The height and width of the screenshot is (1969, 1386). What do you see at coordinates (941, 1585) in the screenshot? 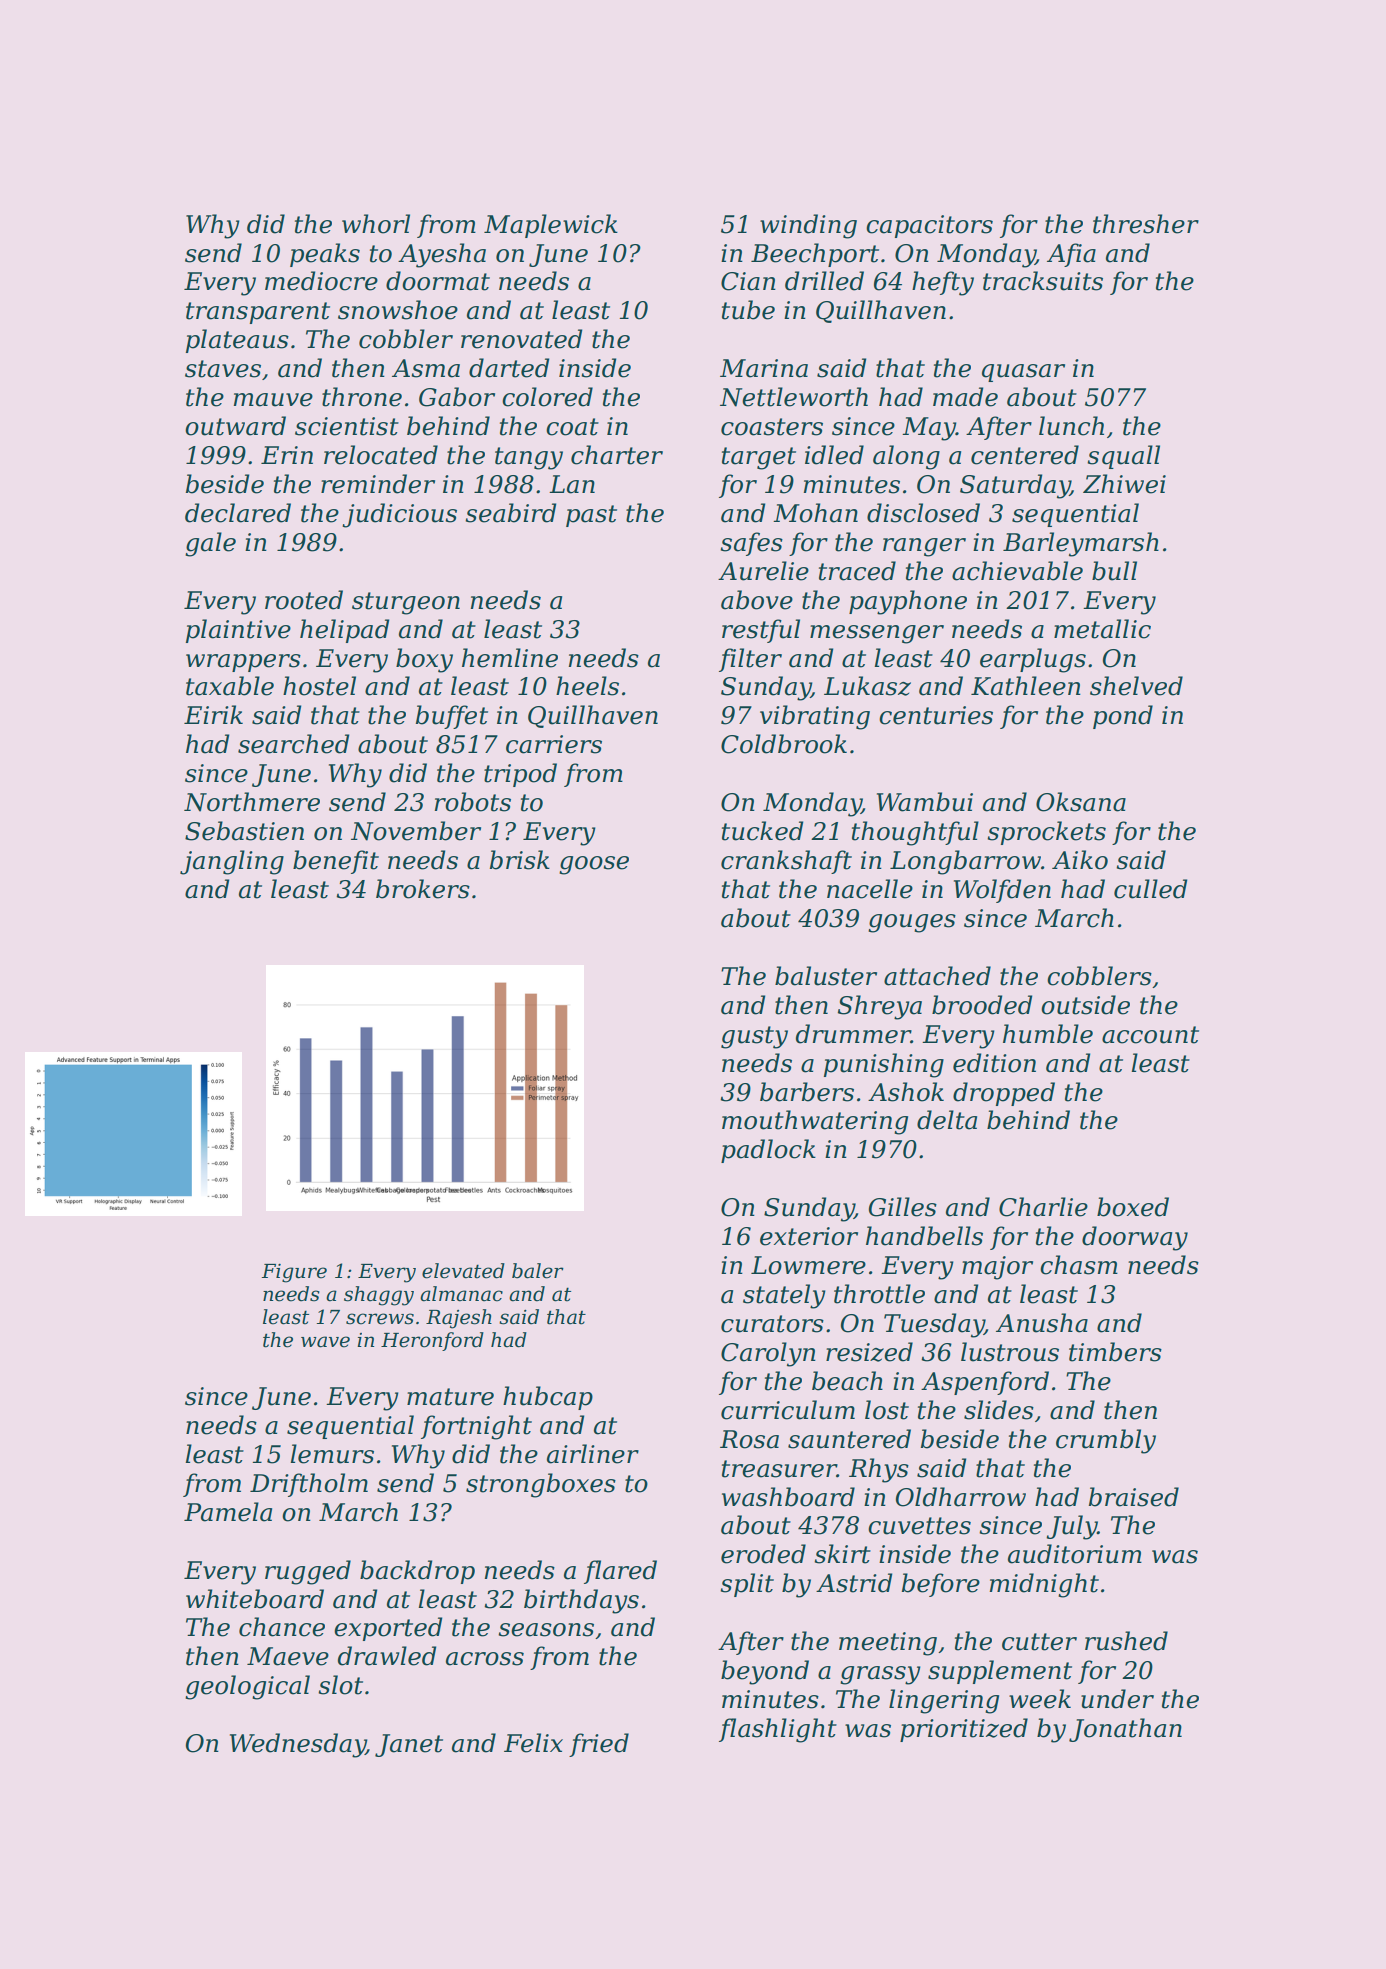
I see `before` at bounding box center [941, 1585].
